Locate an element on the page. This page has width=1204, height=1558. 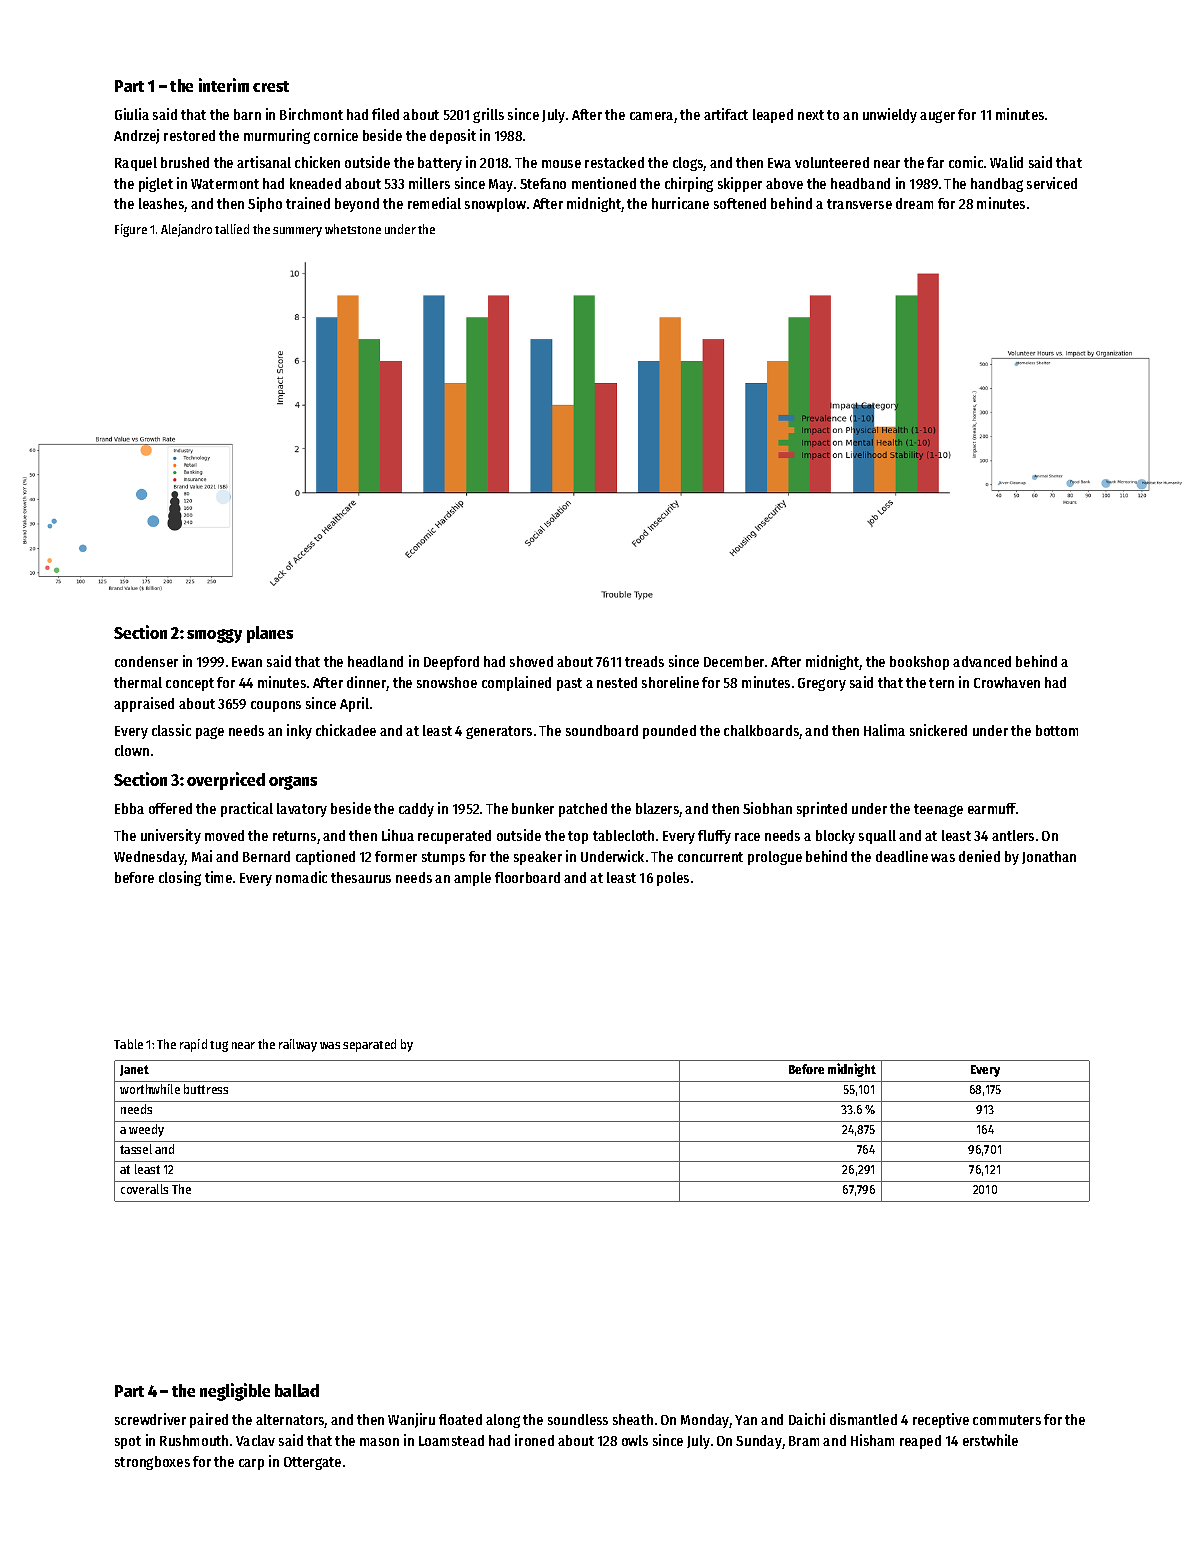
advanced is located at coordinates (982, 661).
